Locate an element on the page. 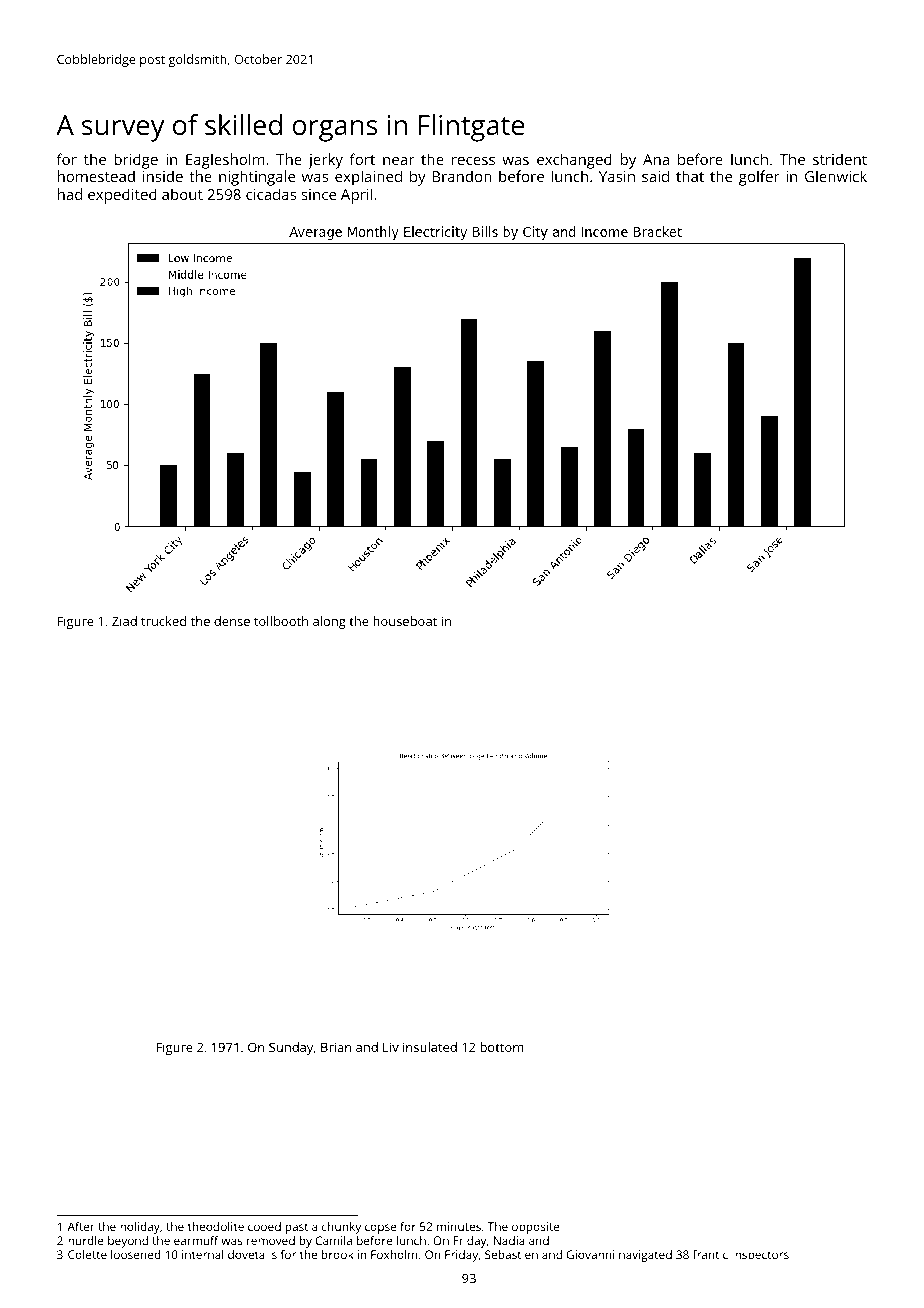 The image size is (924, 1308). inspectors is located at coordinates (760, 1256).
